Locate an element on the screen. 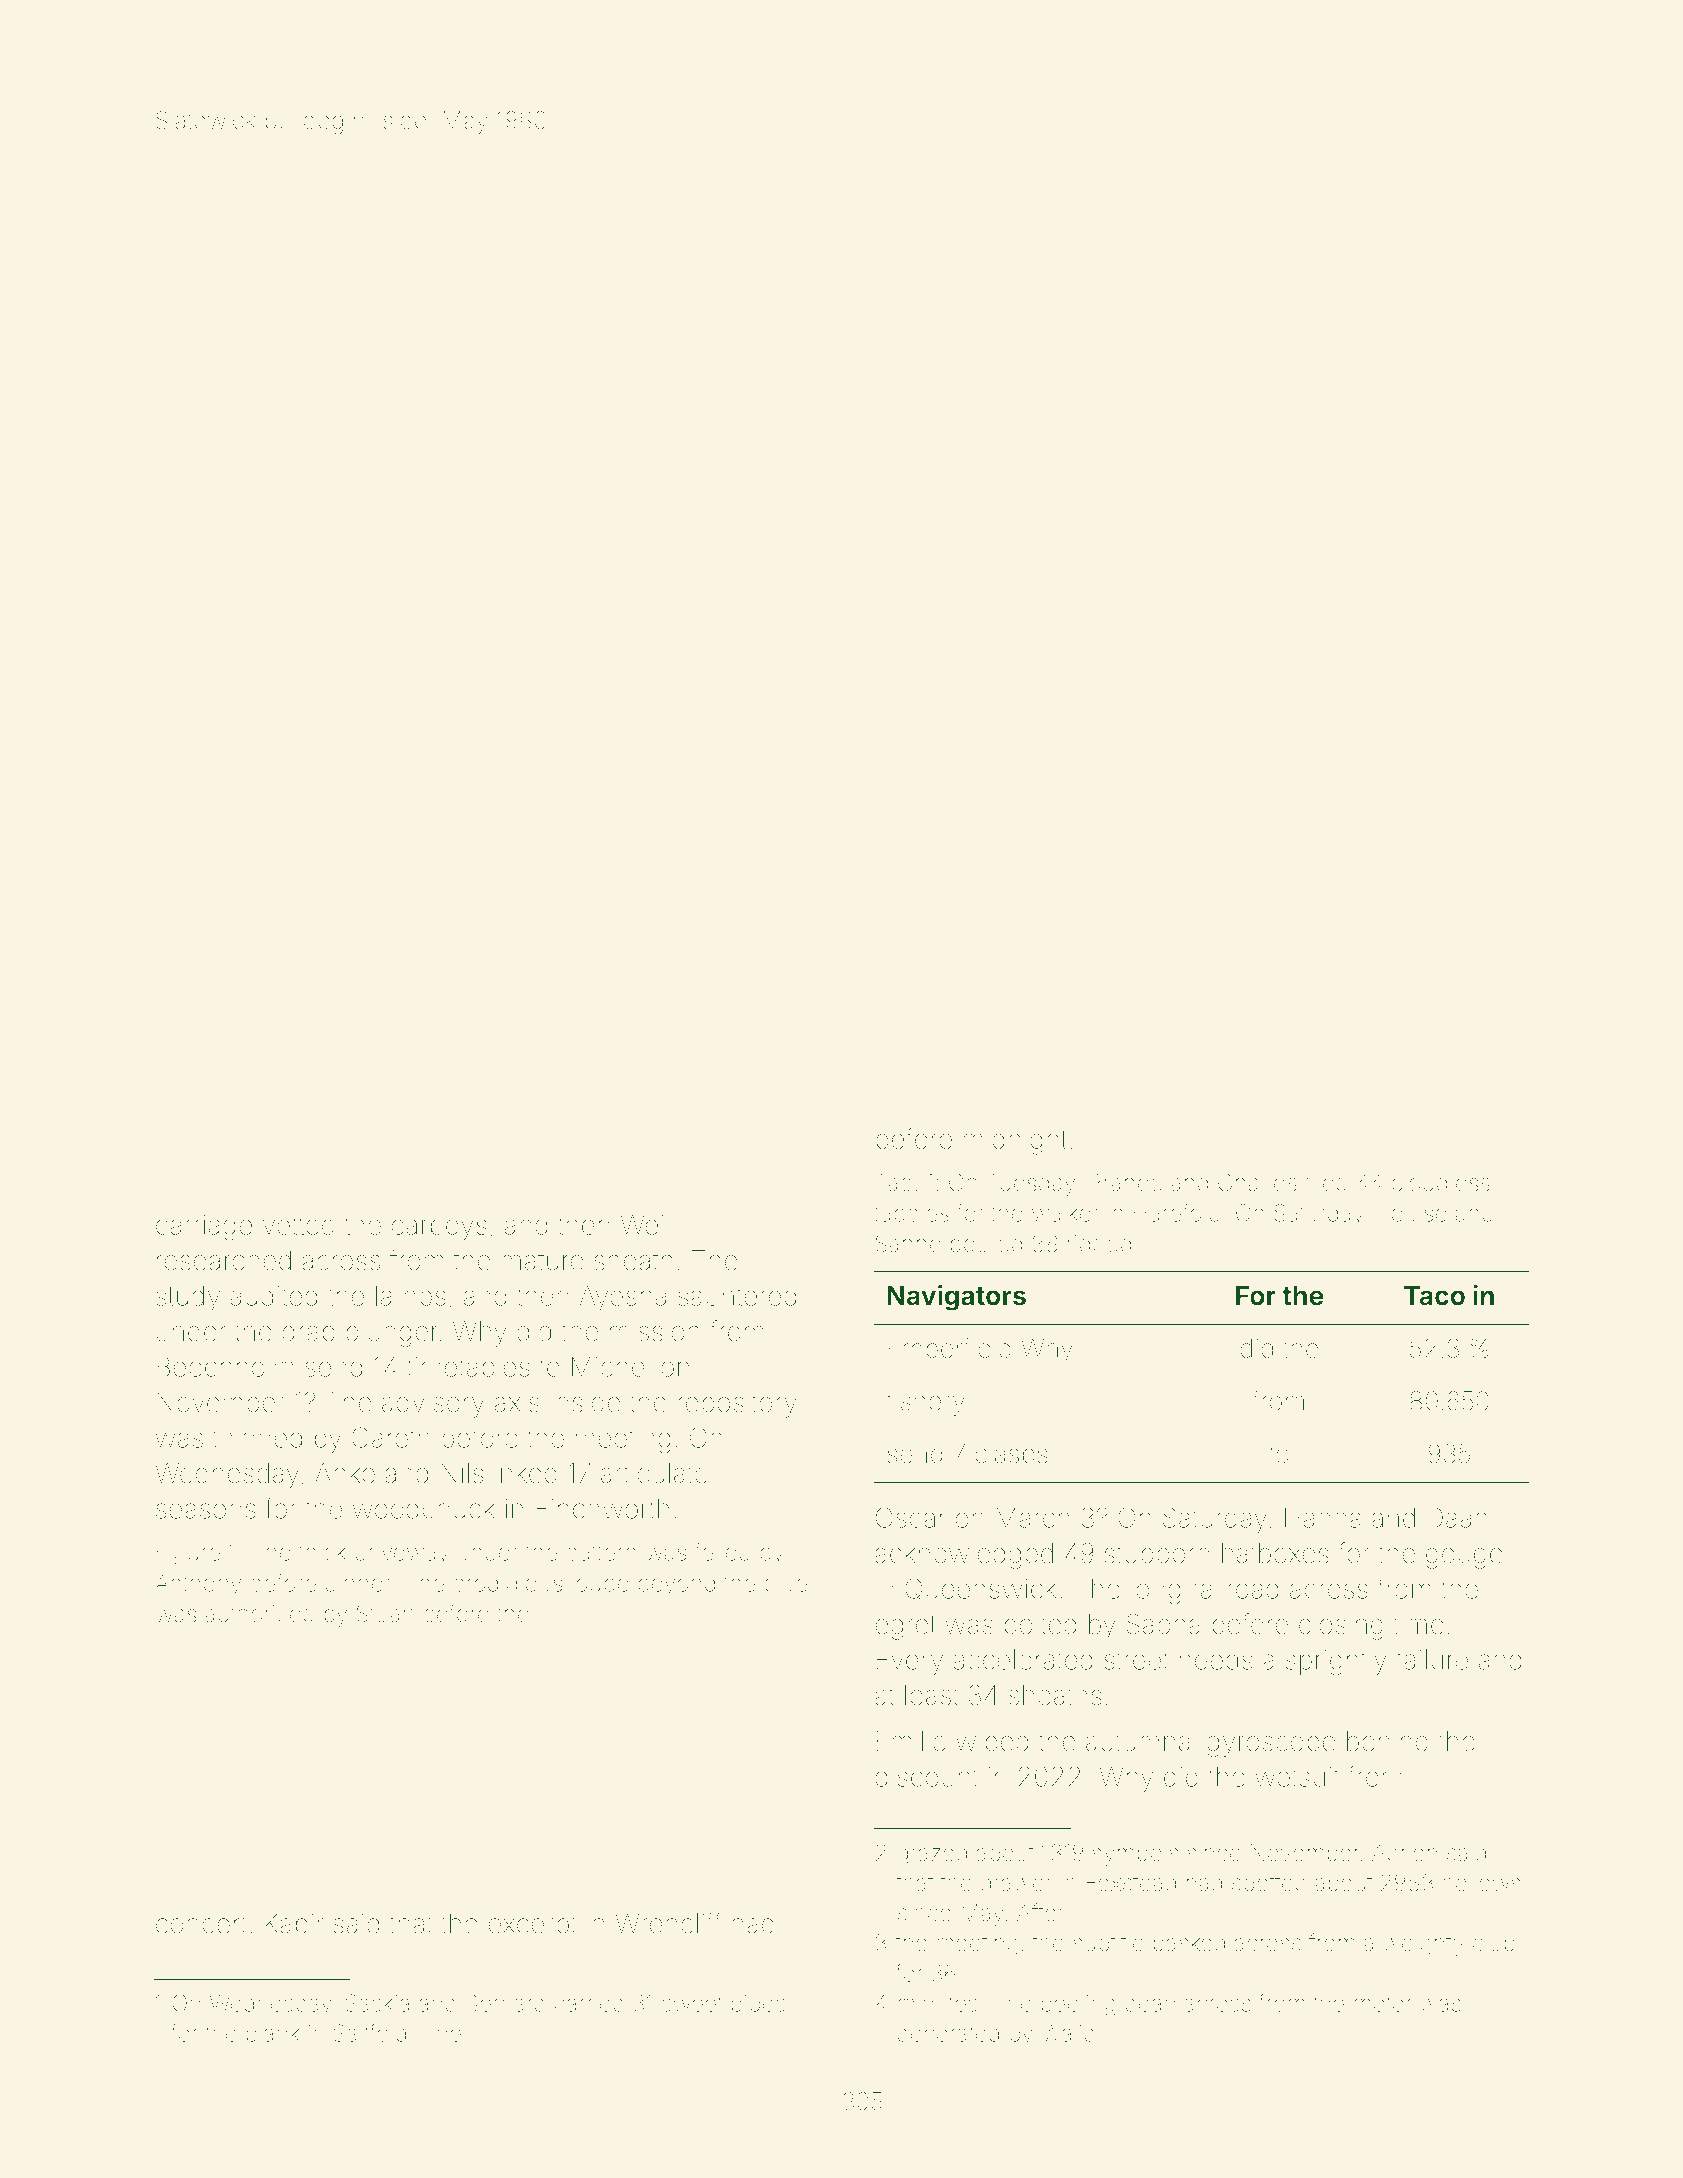 The height and width of the screenshot is (2178, 1683). midnight is located at coordinates (1015, 1142).
